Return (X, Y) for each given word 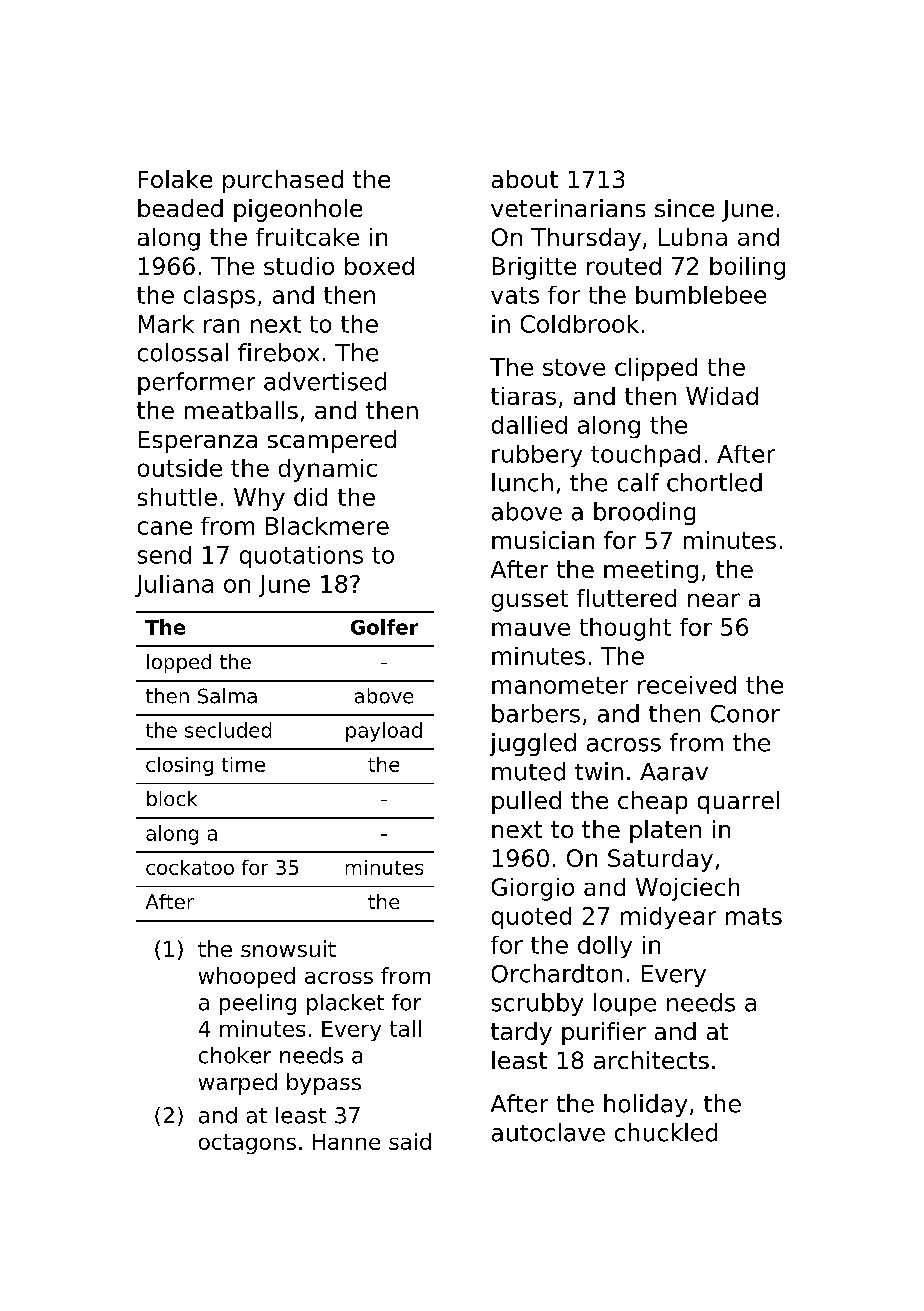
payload (384, 732)
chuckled (666, 1132)
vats (515, 295)
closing (179, 766)
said (410, 1141)
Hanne (346, 1142)
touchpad (645, 456)
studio (299, 266)
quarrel (738, 802)
